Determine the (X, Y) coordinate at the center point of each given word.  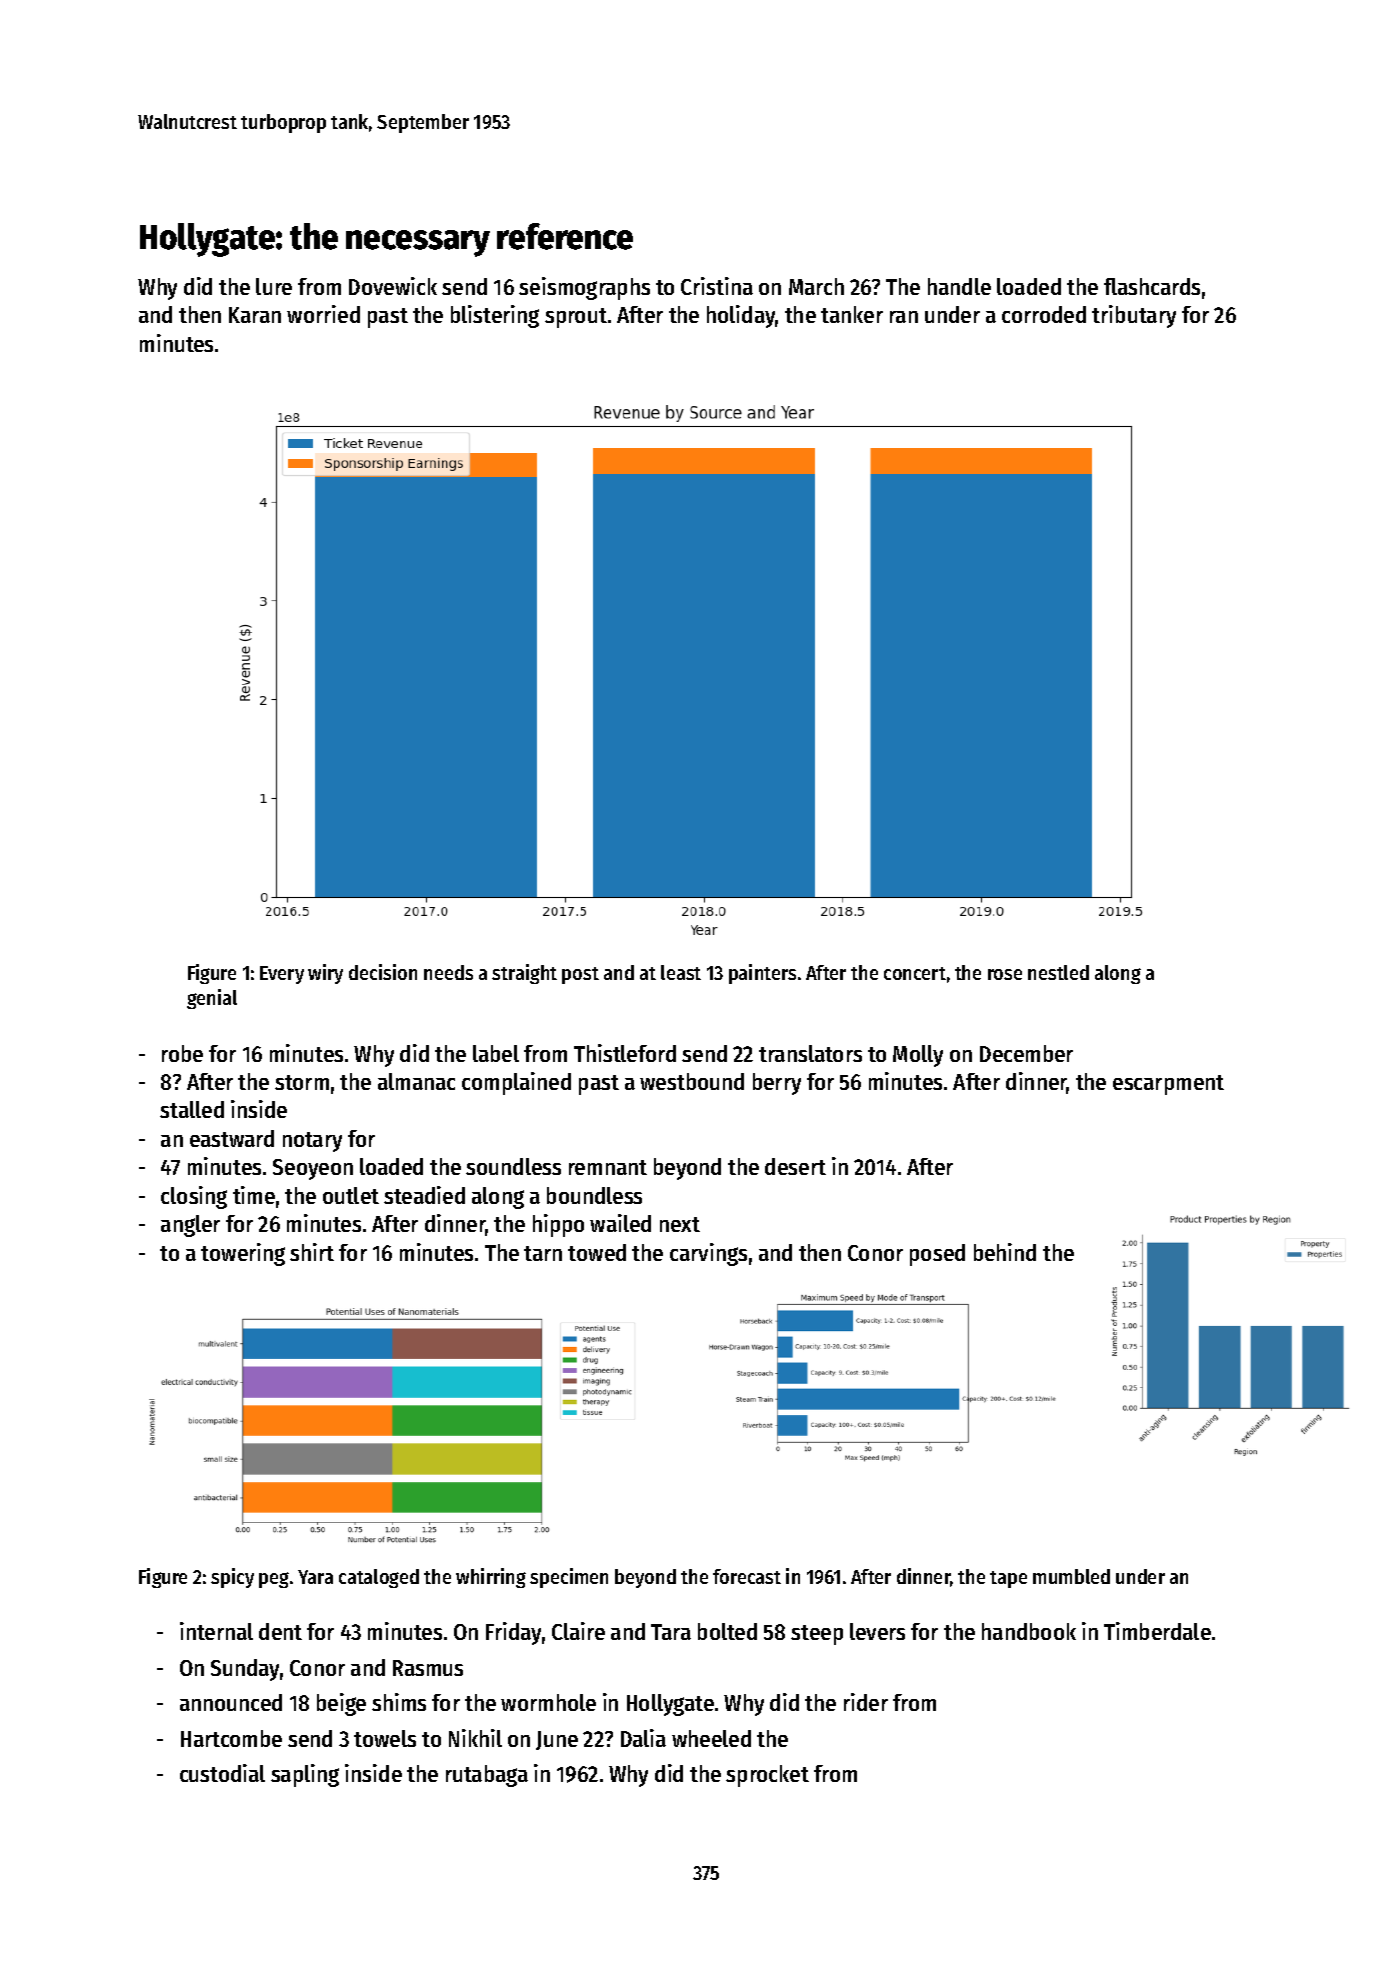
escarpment (1168, 1085)
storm (302, 1082)
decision (383, 972)
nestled (1058, 972)
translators (810, 1053)
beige (341, 1704)
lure (274, 286)
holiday (741, 316)
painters (762, 974)
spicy (232, 1578)
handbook (1029, 1631)
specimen (569, 1578)
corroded (1044, 314)
